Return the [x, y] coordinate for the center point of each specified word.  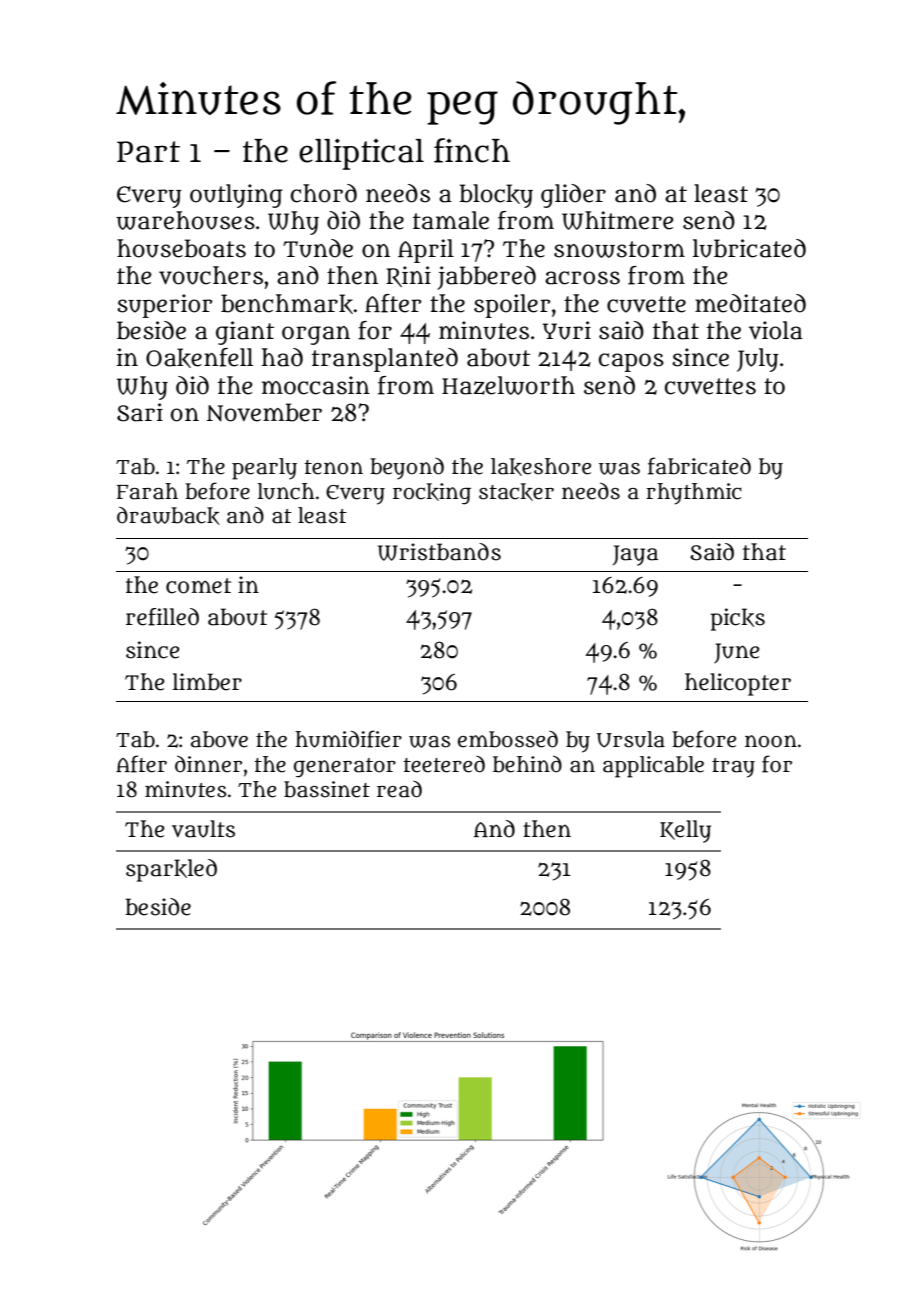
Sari [140, 412]
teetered [444, 764]
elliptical [361, 154]
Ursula [631, 739]
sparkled [171, 870]
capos [631, 362]
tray [733, 768]
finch [472, 150]
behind [527, 764]
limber [207, 682]
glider [573, 196]
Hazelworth [508, 385]
